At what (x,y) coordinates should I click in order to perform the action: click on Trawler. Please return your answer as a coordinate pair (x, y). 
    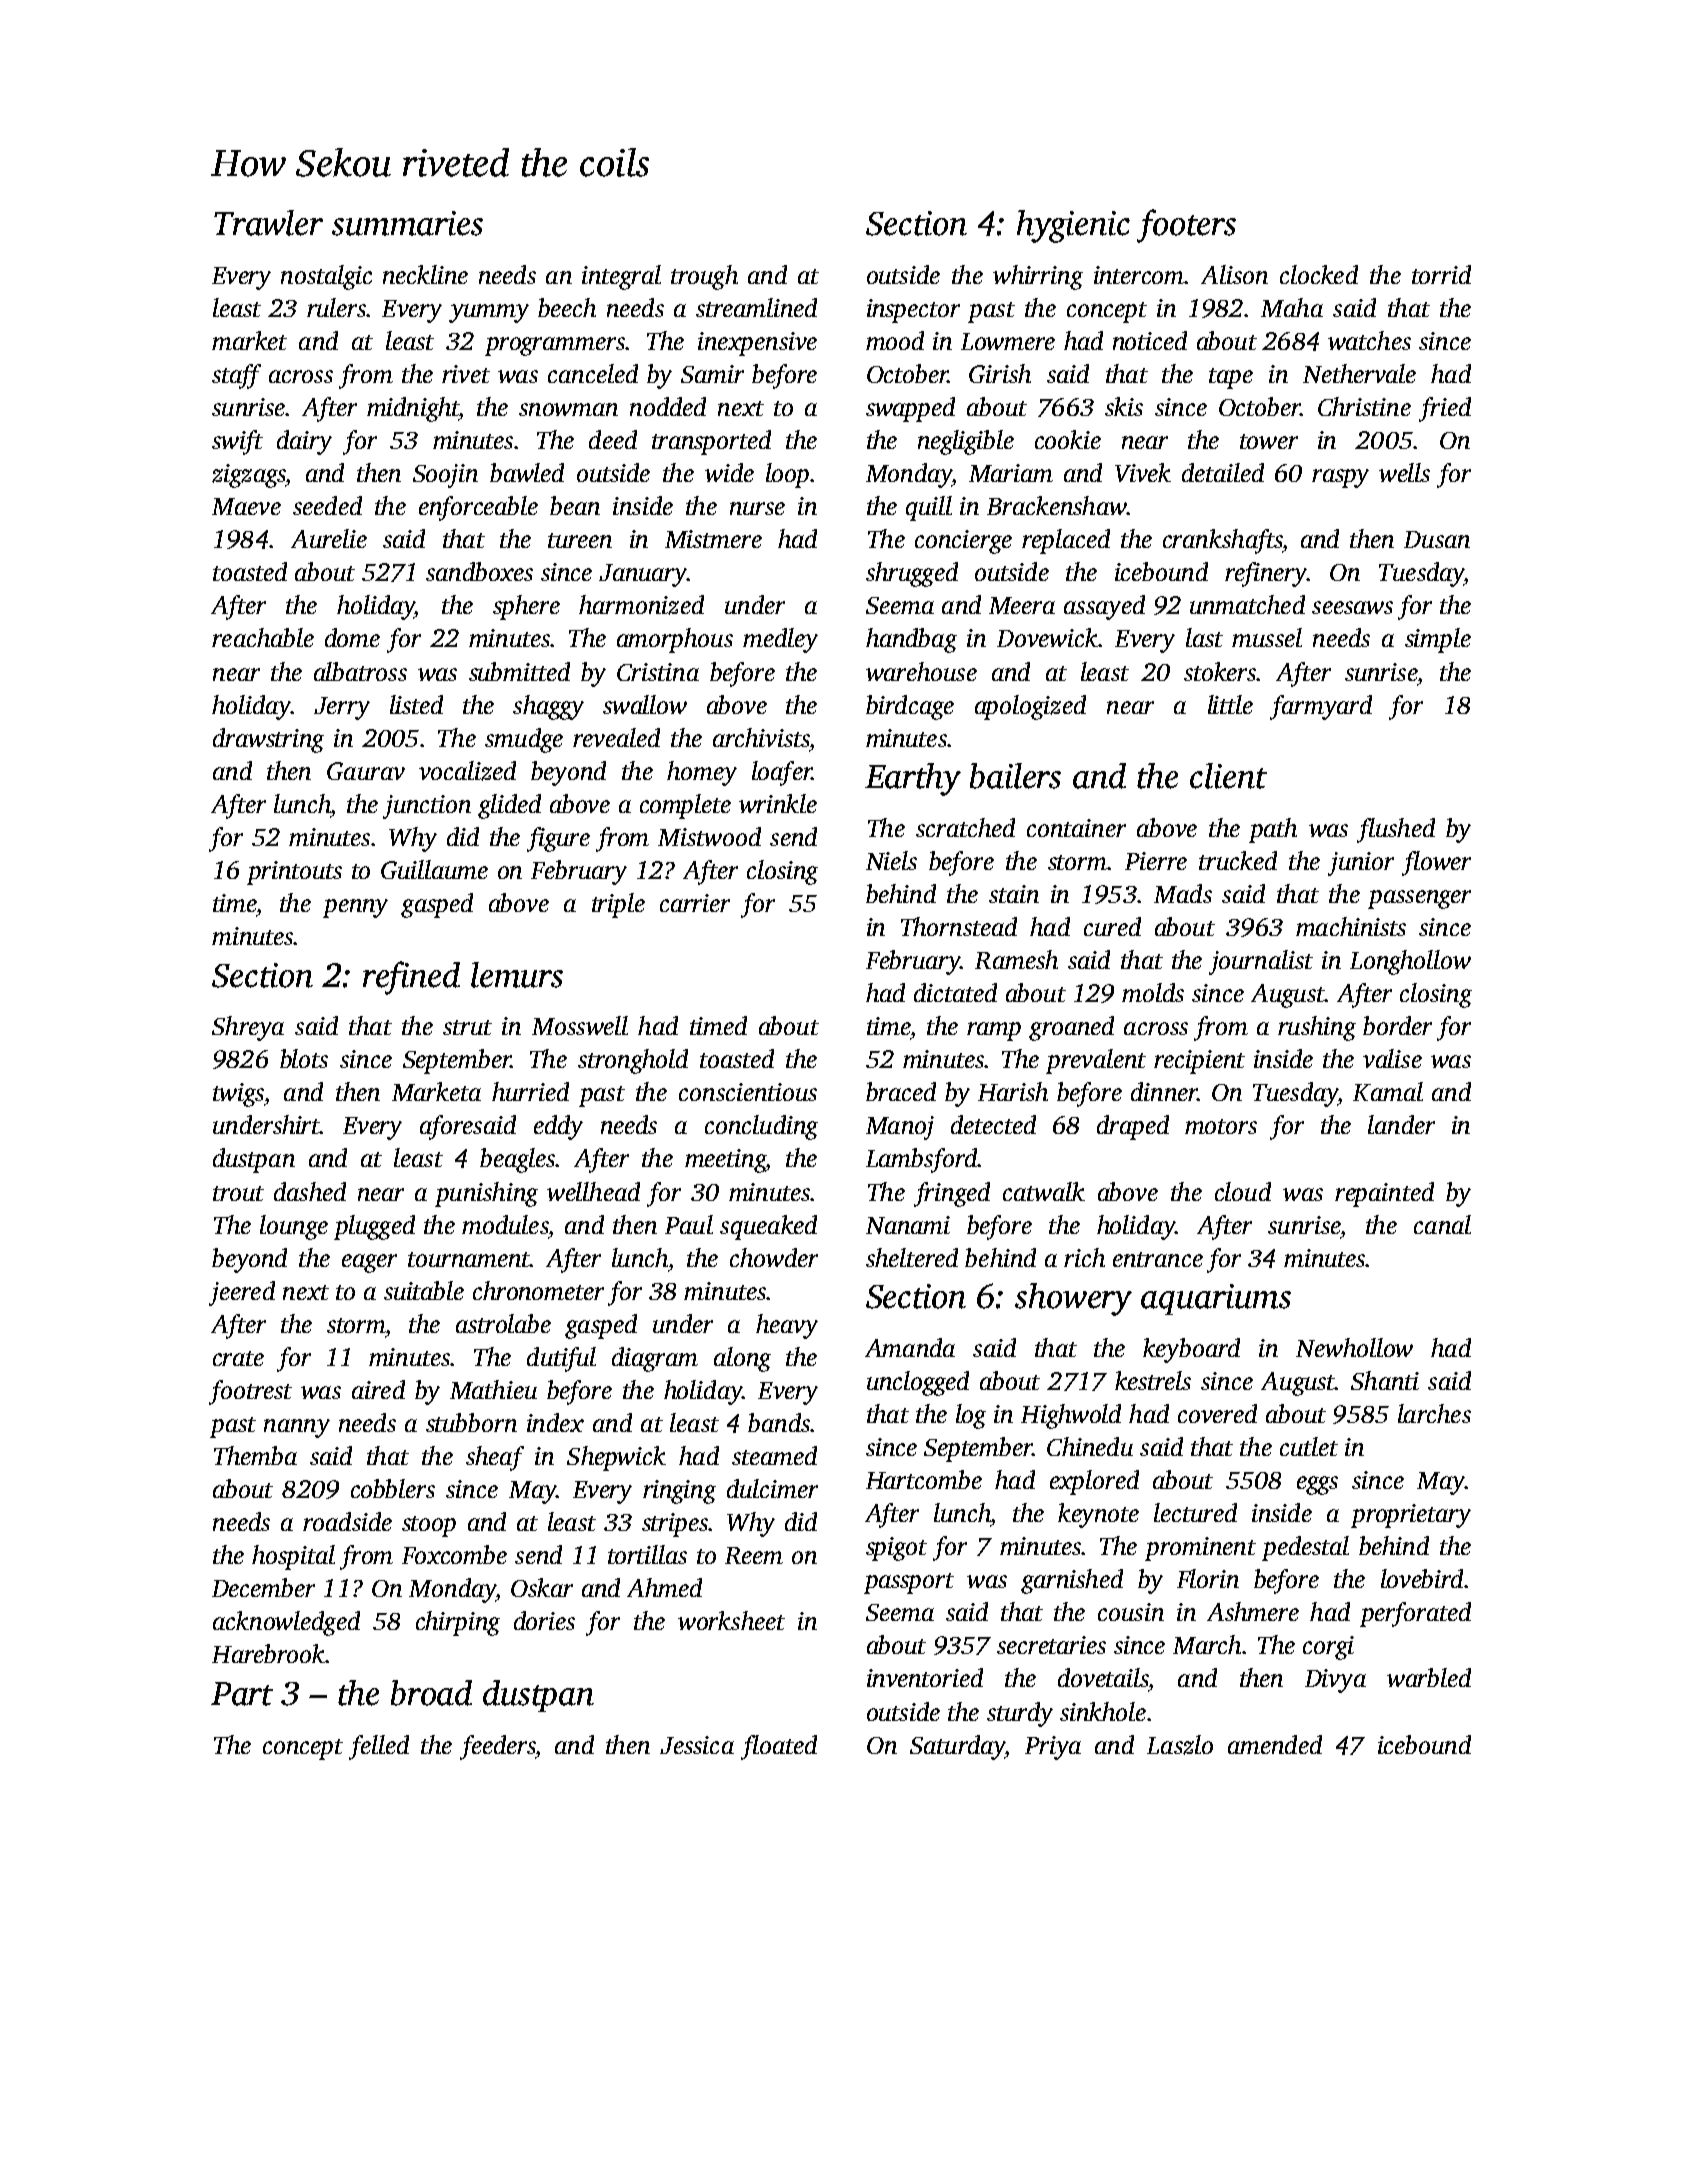
    Looking at the image, I should click on (268, 223).
